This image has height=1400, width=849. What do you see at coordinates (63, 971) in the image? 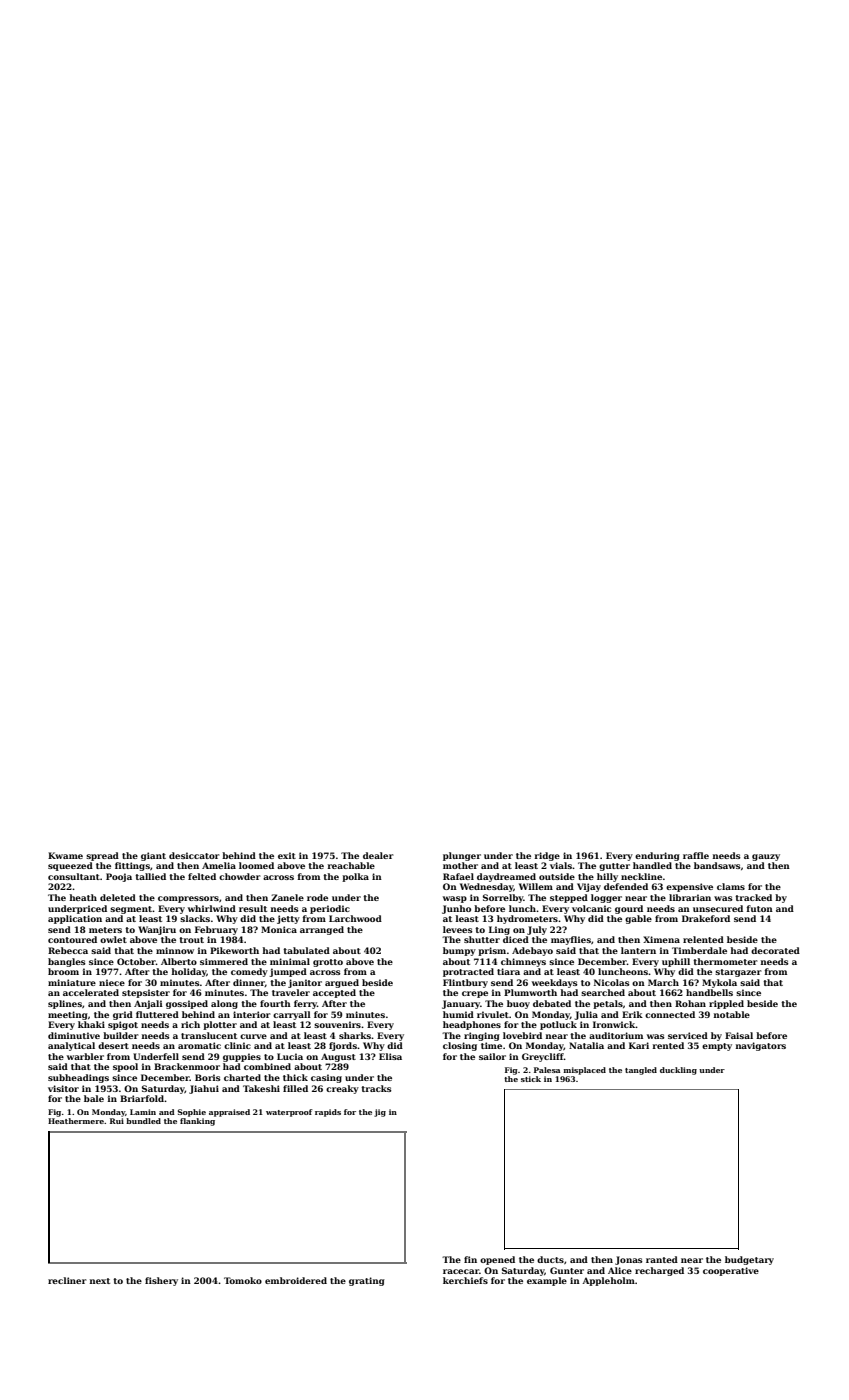
I see `broom` at bounding box center [63, 971].
